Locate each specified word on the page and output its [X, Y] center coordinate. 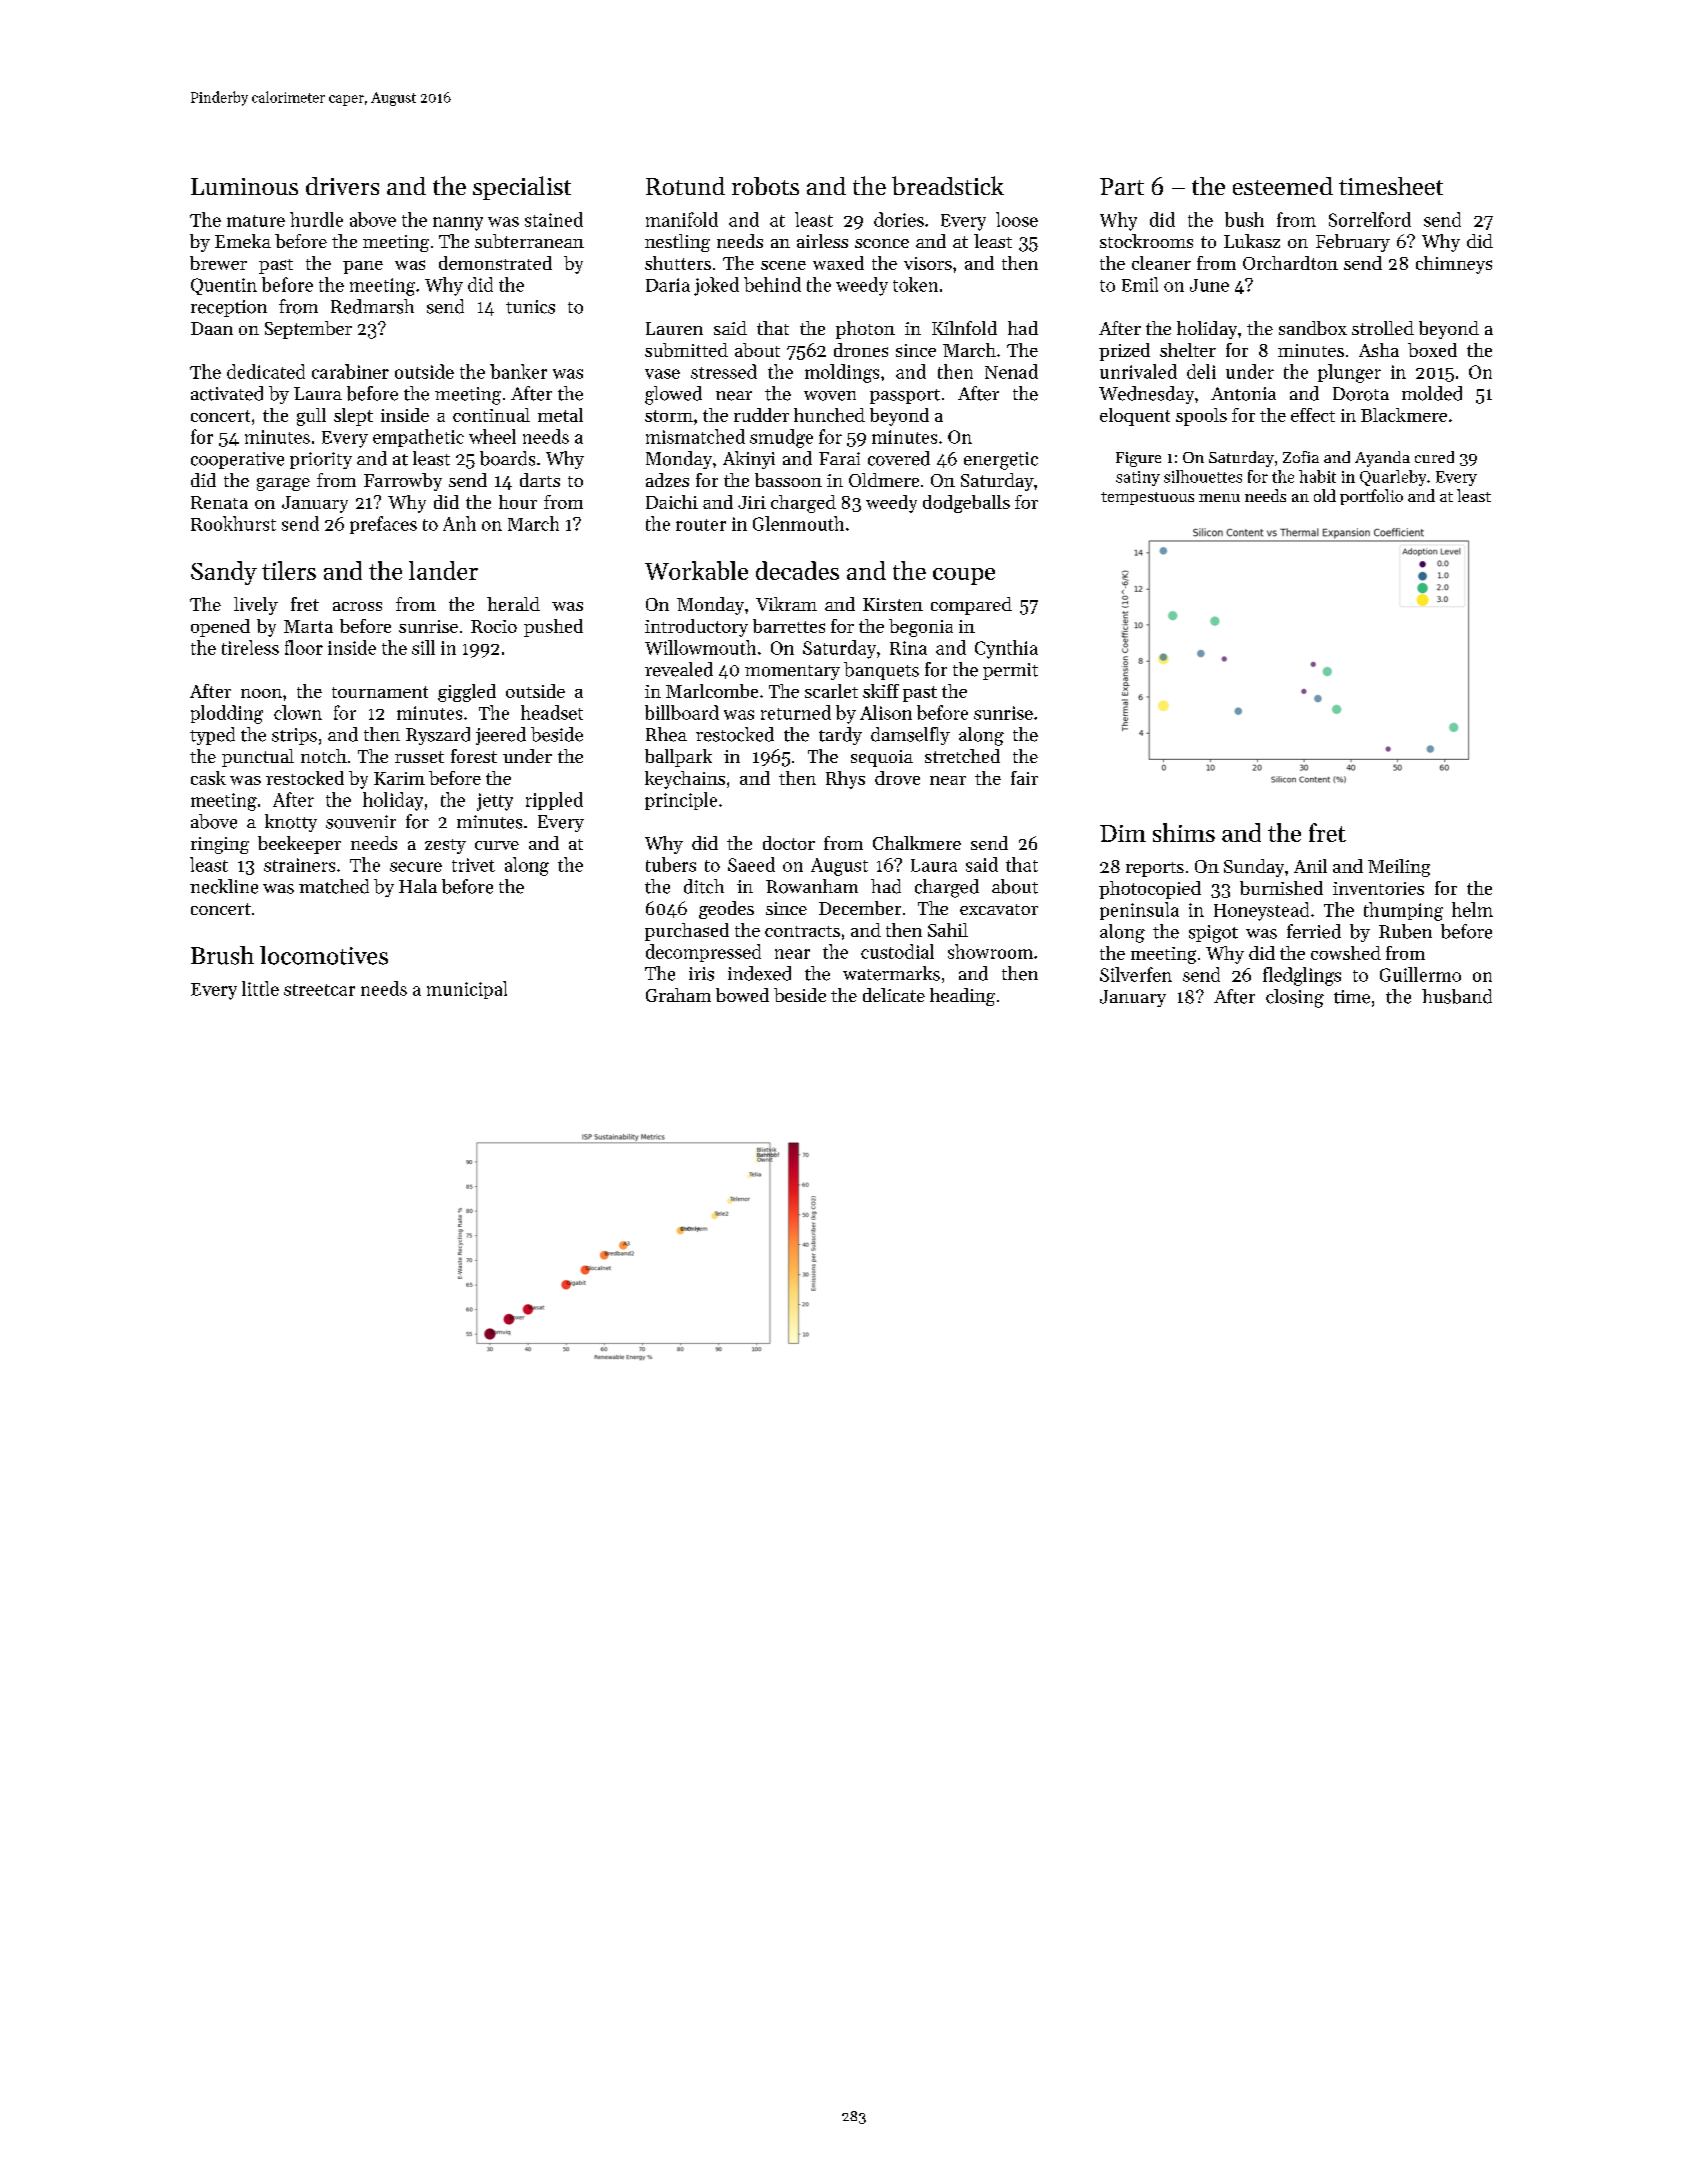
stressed [724, 371]
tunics [530, 307]
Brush [222, 955]
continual [491, 415]
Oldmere [884, 480]
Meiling [1399, 868]
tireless [250, 647]
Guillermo [1420, 974]
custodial [897, 951]
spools [1201, 417]
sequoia [882, 758]
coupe [964, 576]
